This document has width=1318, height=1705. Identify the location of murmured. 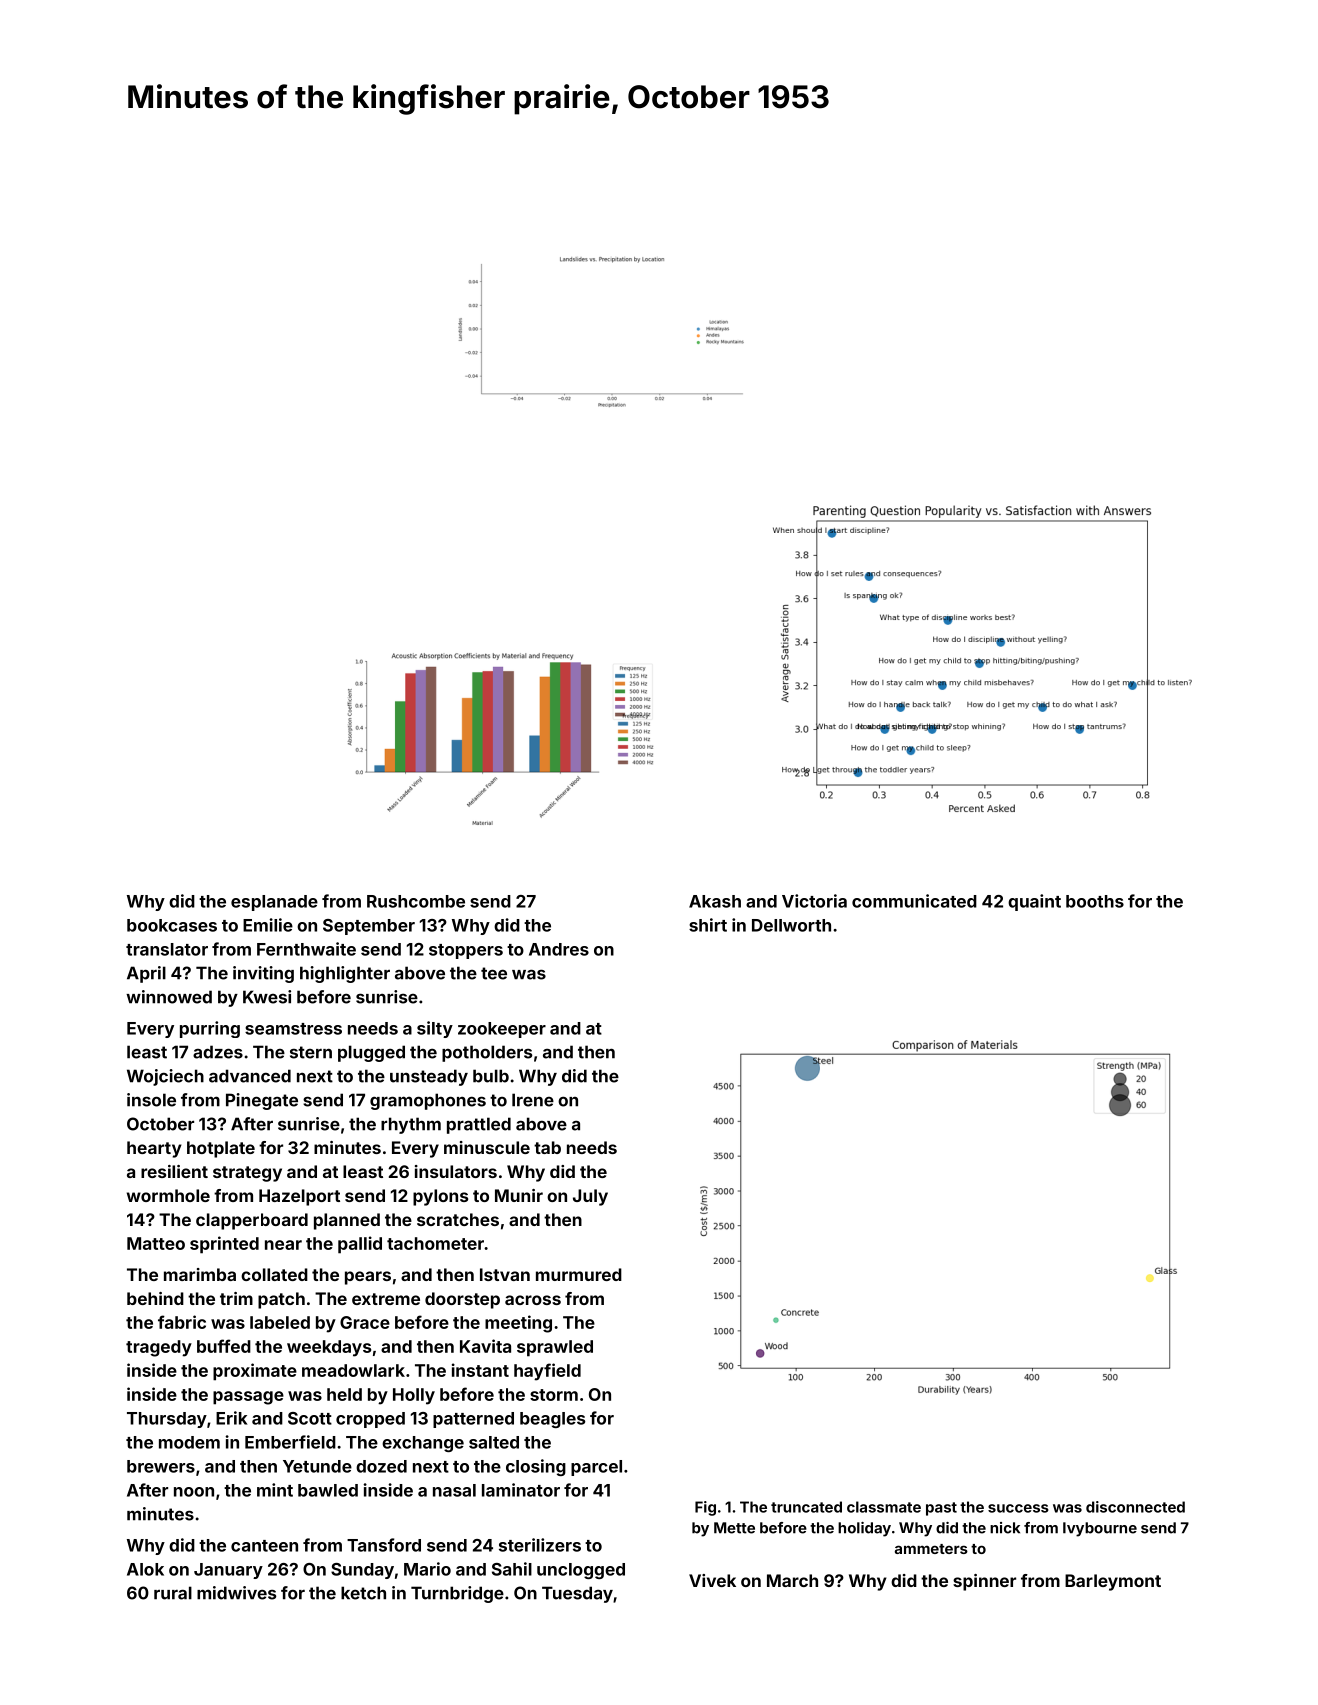
(579, 1274).
